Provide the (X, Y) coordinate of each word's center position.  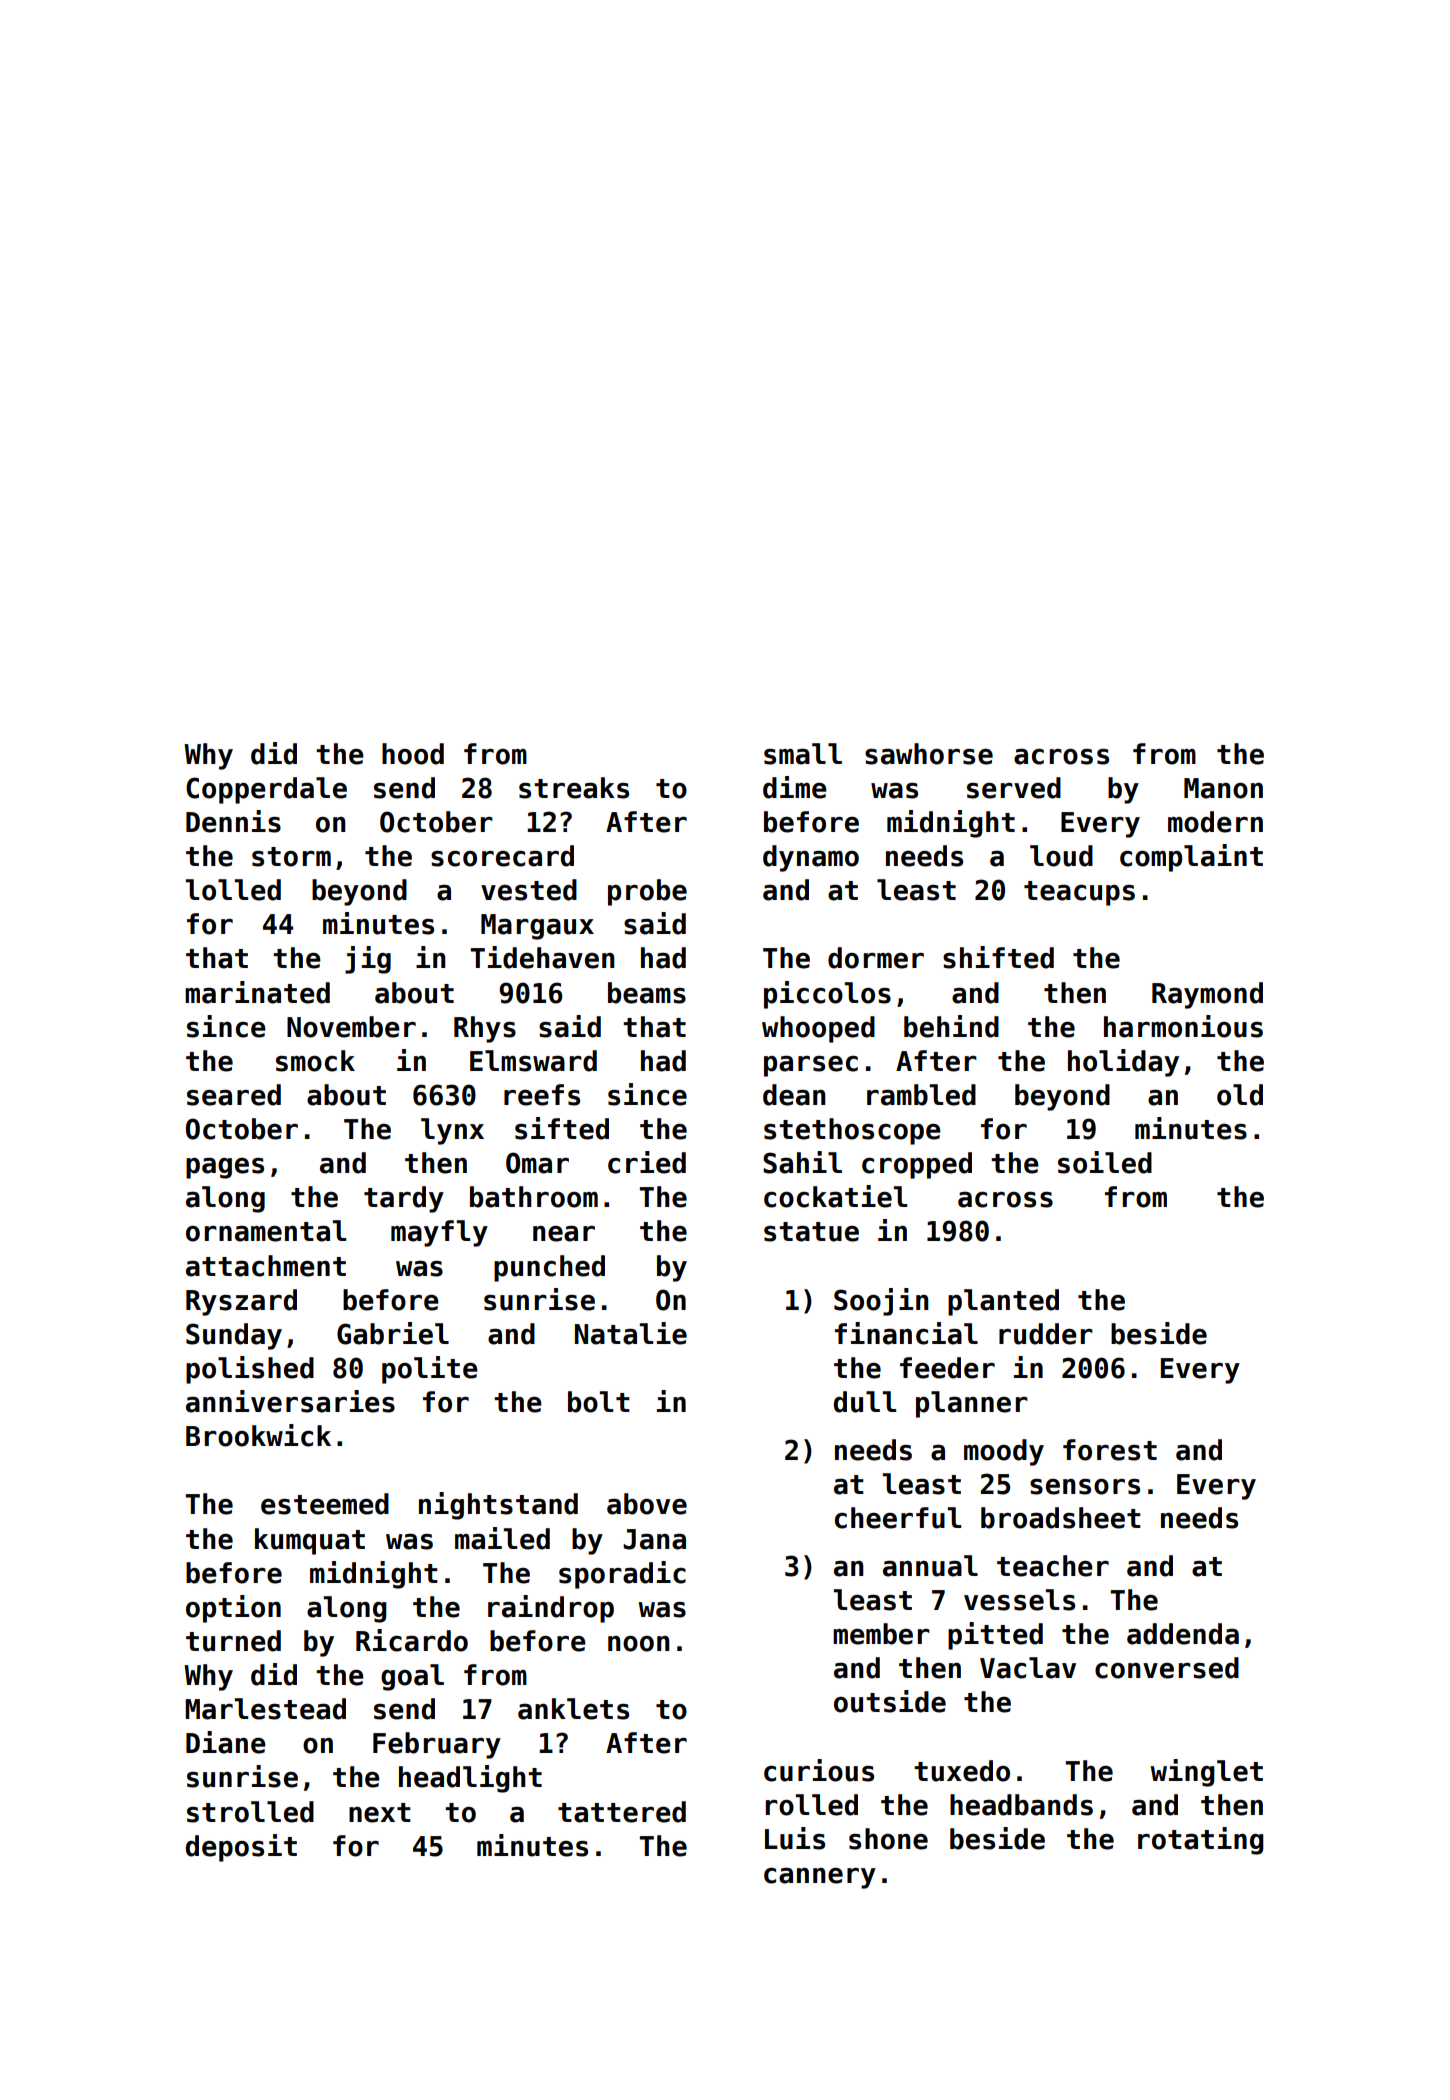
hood (413, 754)
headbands (1021, 1805)
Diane (226, 1742)
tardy (404, 1199)
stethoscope (852, 1131)
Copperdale (266, 790)
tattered (622, 1812)
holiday (1123, 1063)
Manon (1223, 788)
